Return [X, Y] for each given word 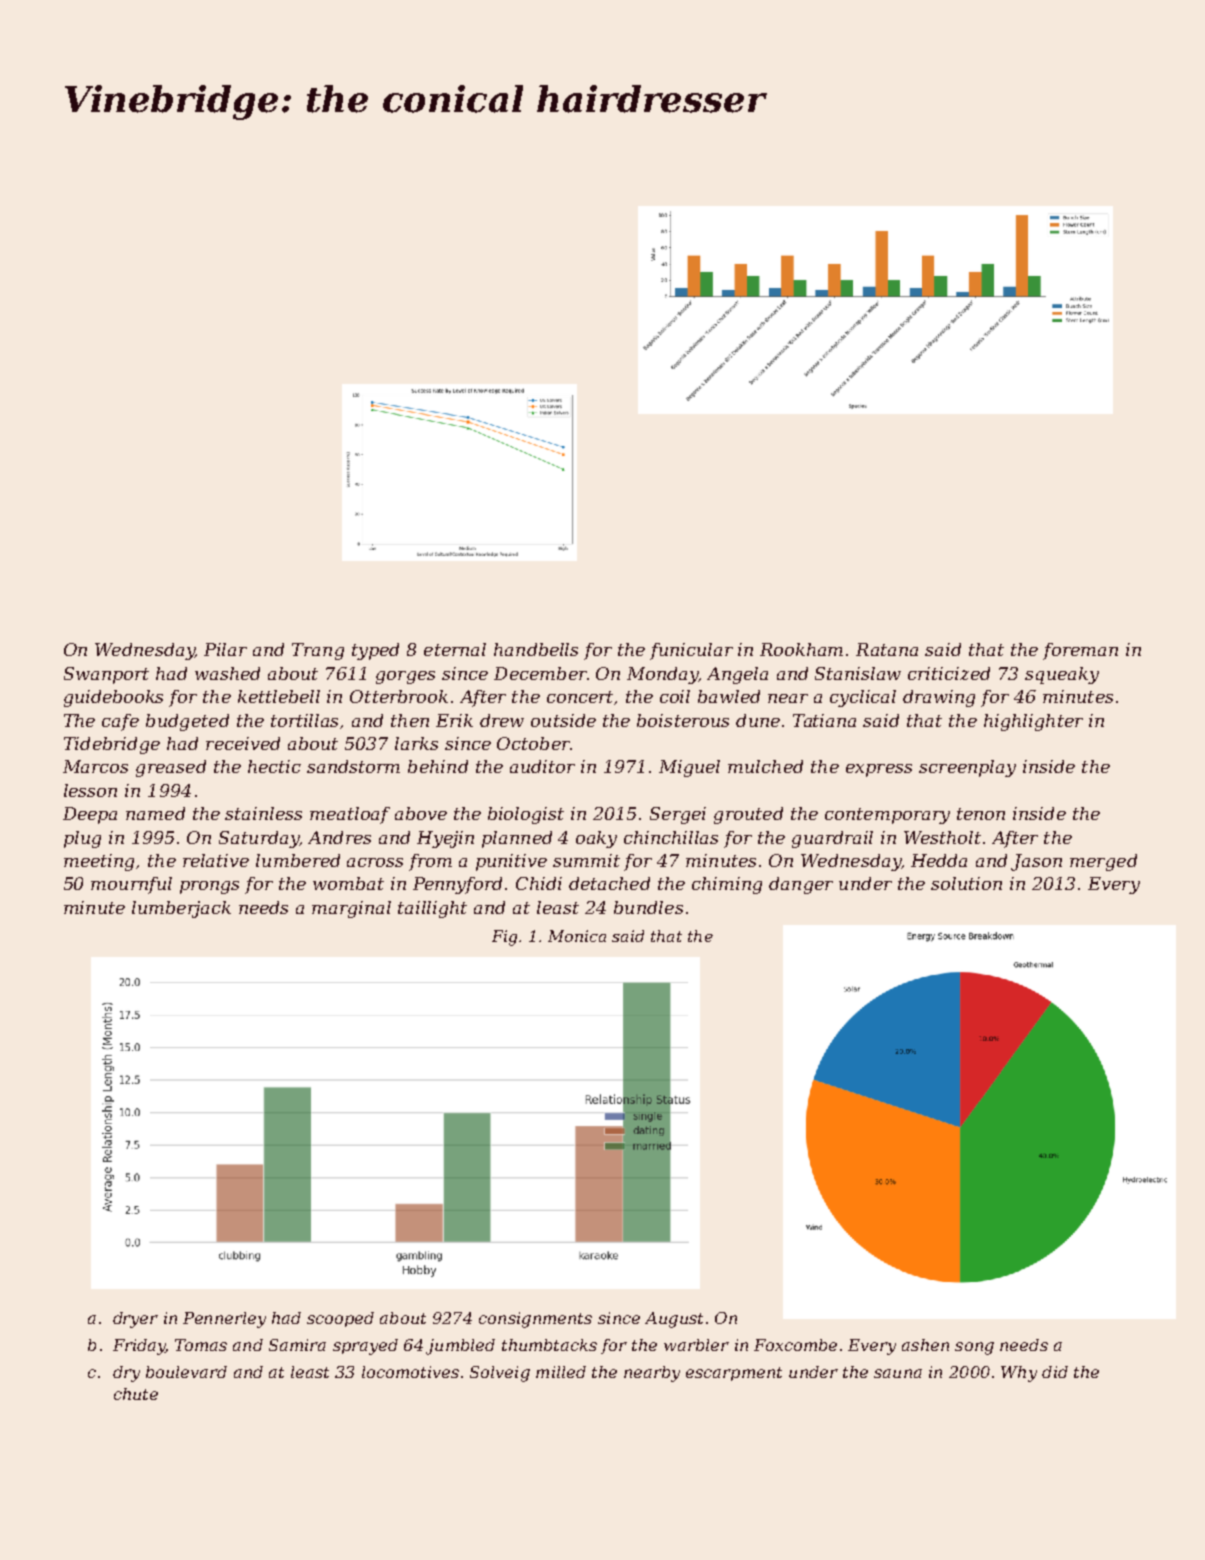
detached [609, 883]
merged [1103, 862]
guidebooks [113, 698]
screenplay [967, 768]
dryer [135, 1320]
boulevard [186, 1372]
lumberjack [181, 909]
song [974, 1348]
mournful [131, 885]
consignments [535, 1320]
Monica [577, 936]
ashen [925, 1345]
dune [758, 720]
